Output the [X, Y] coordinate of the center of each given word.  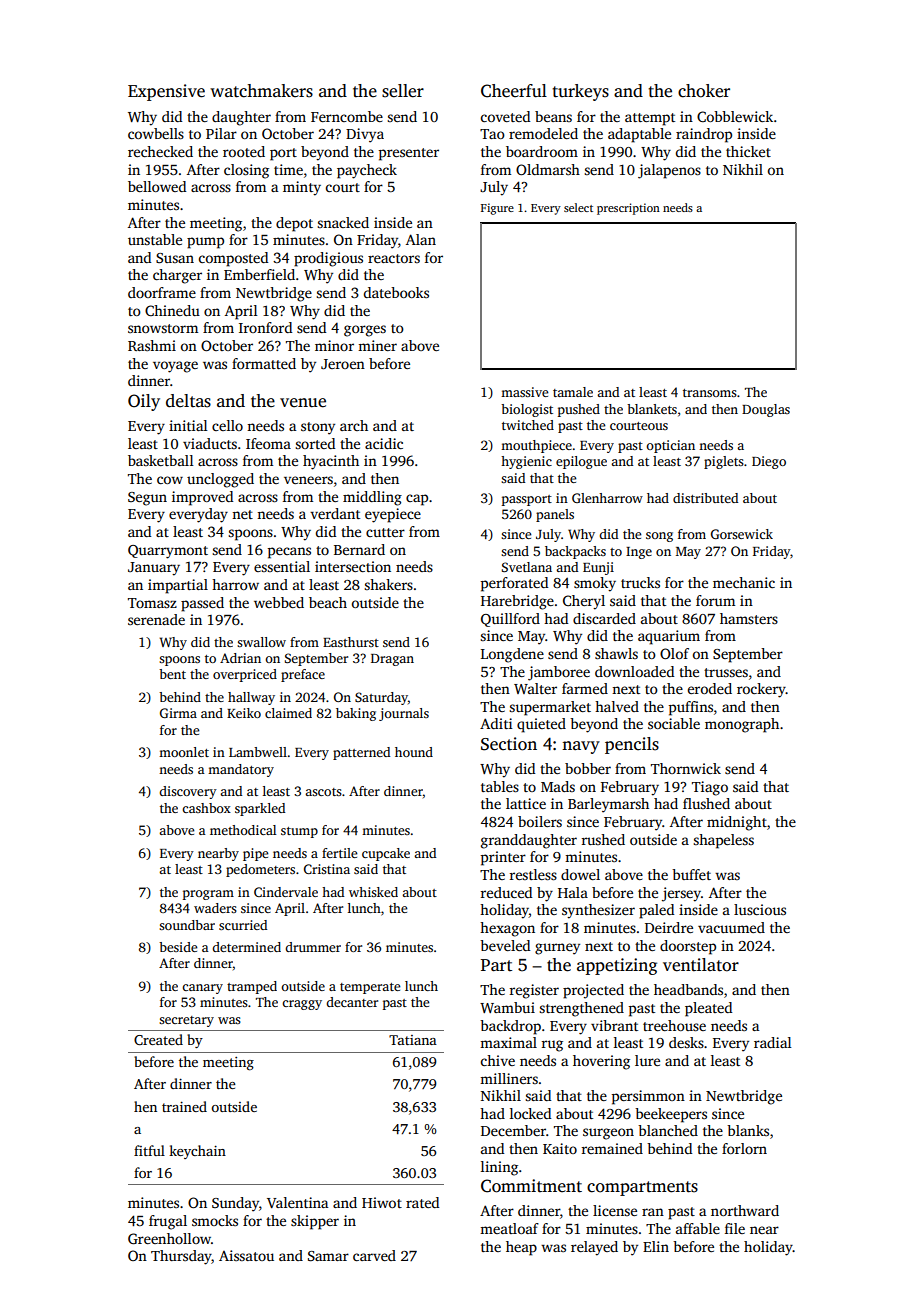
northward [745, 1210]
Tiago [710, 788]
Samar [328, 1256]
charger [177, 276]
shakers [388, 584]
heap [521, 1248]
